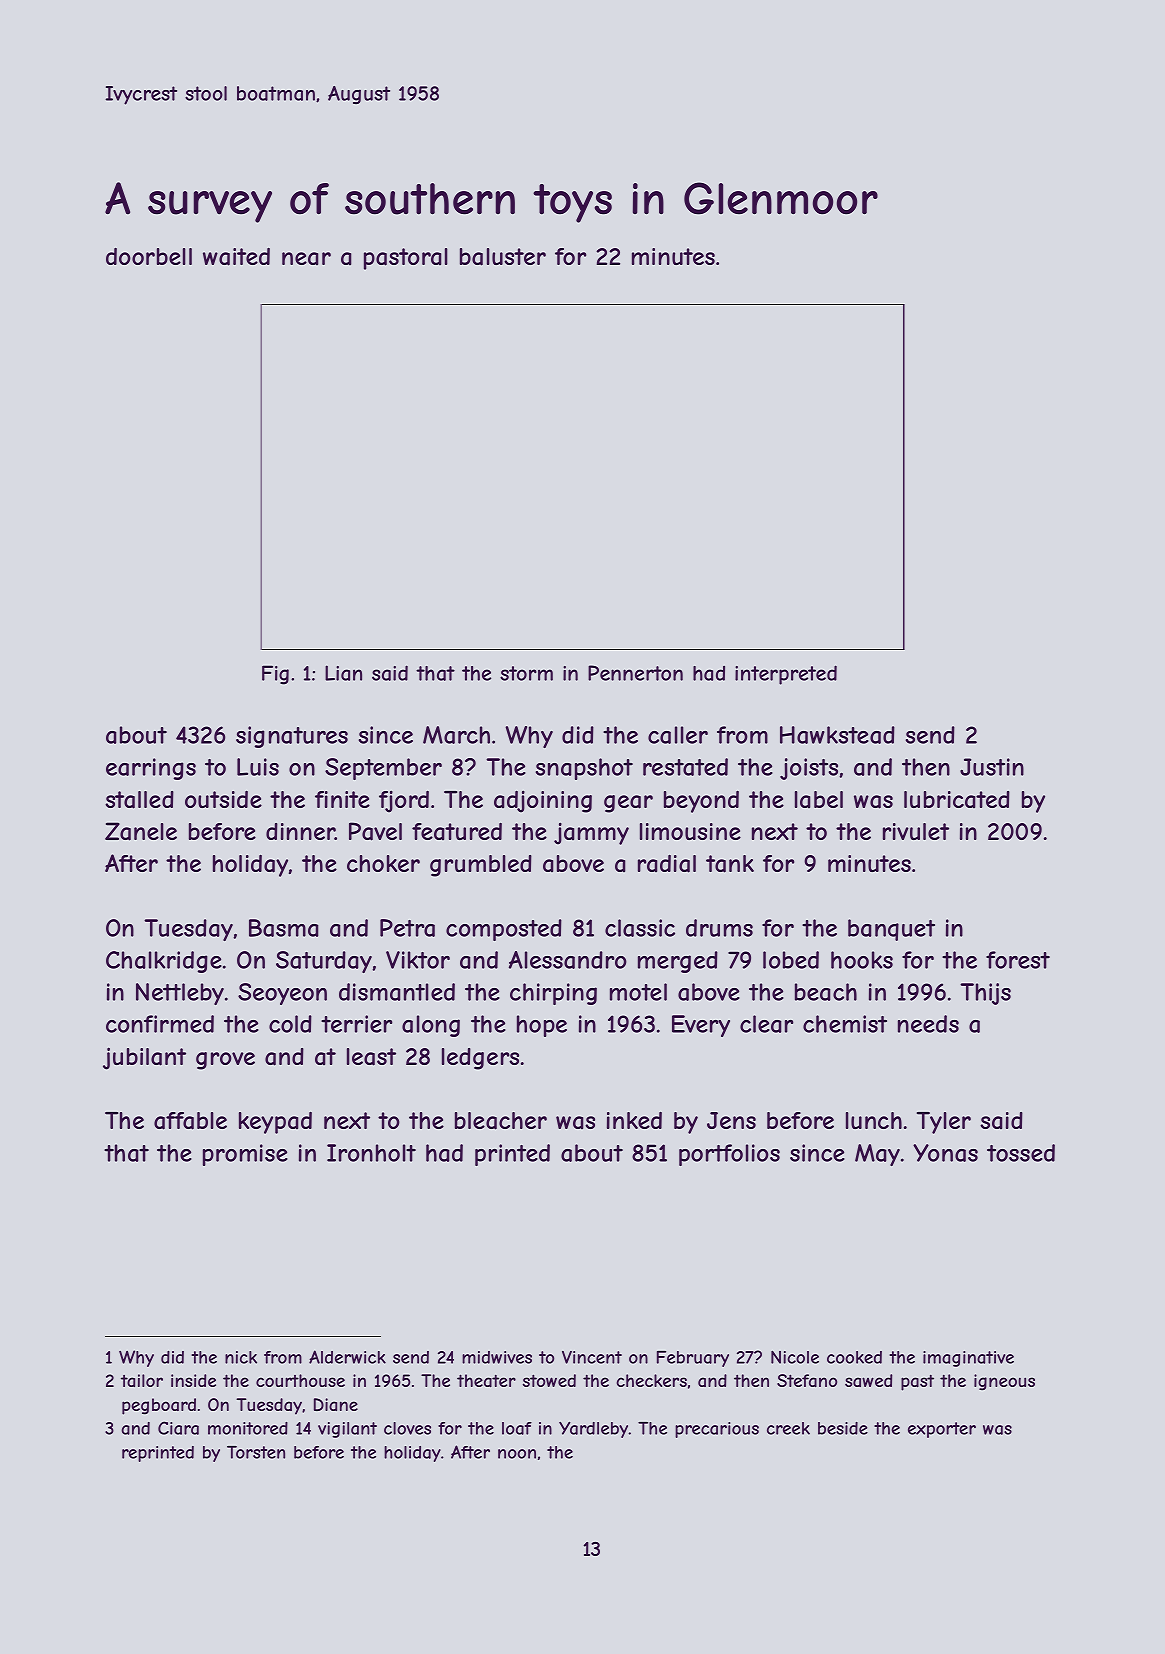  Describe the element at coordinates (275, 675) in the screenshot. I see `Fig` at that location.
